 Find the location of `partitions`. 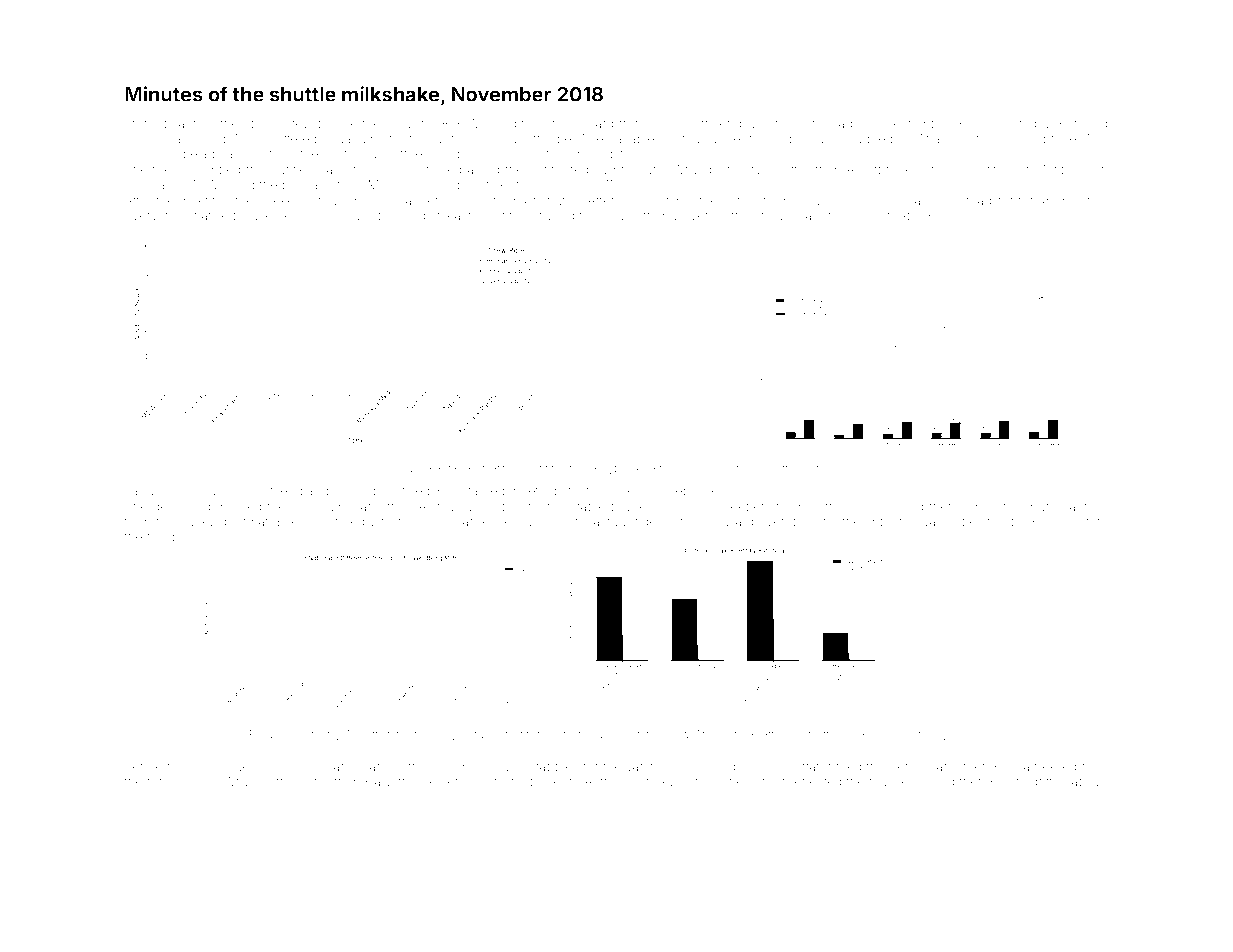

partitions is located at coordinates (995, 170).
